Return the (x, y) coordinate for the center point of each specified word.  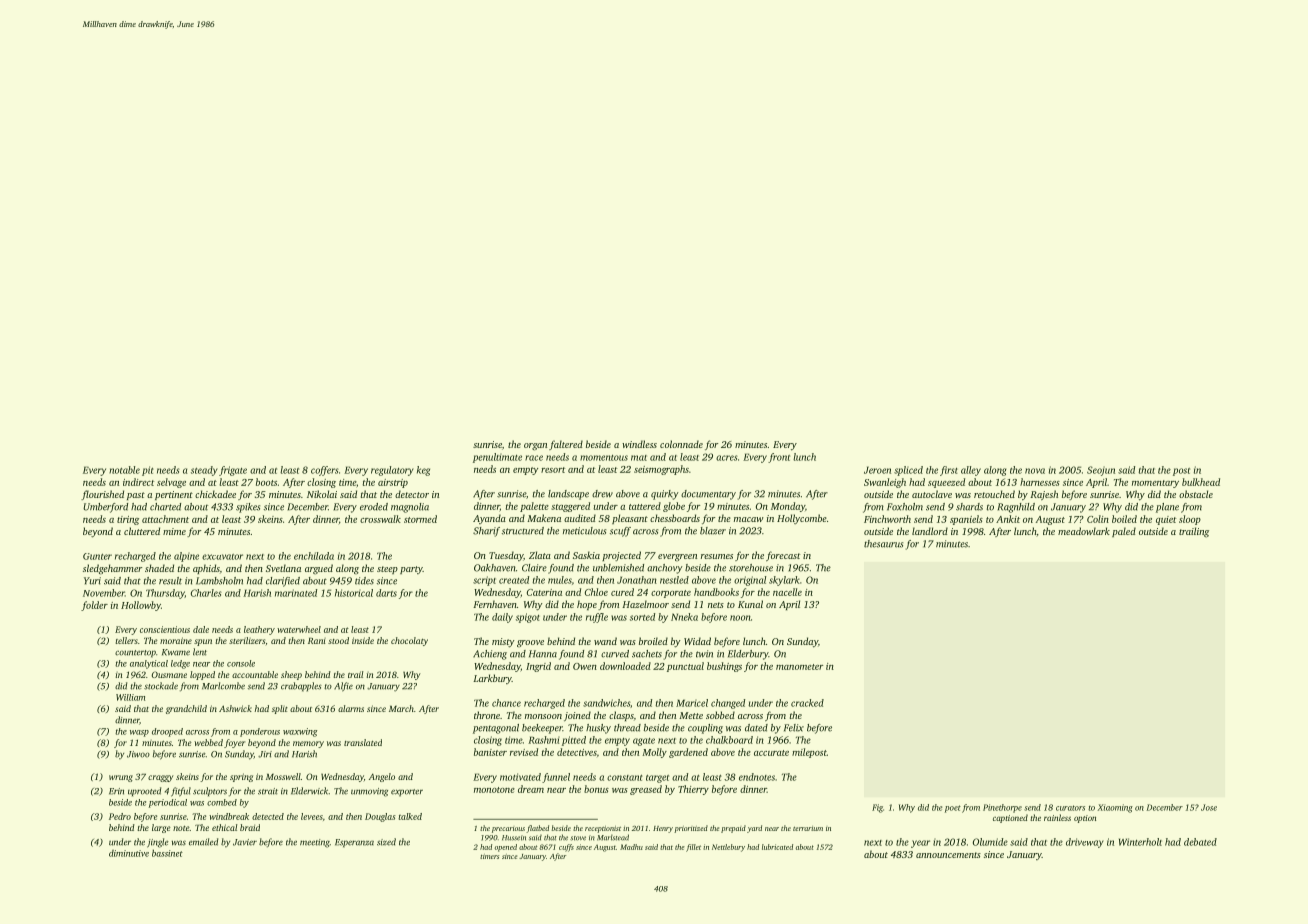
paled (1124, 532)
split (280, 709)
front (779, 458)
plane (1167, 508)
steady (204, 471)
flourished (102, 495)
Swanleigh (885, 483)
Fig (877, 808)
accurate (771, 753)
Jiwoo (138, 754)
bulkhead (1201, 482)
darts (386, 593)
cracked (807, 703)
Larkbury (492, 679)
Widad (697, 641)
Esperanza (354, 843)
